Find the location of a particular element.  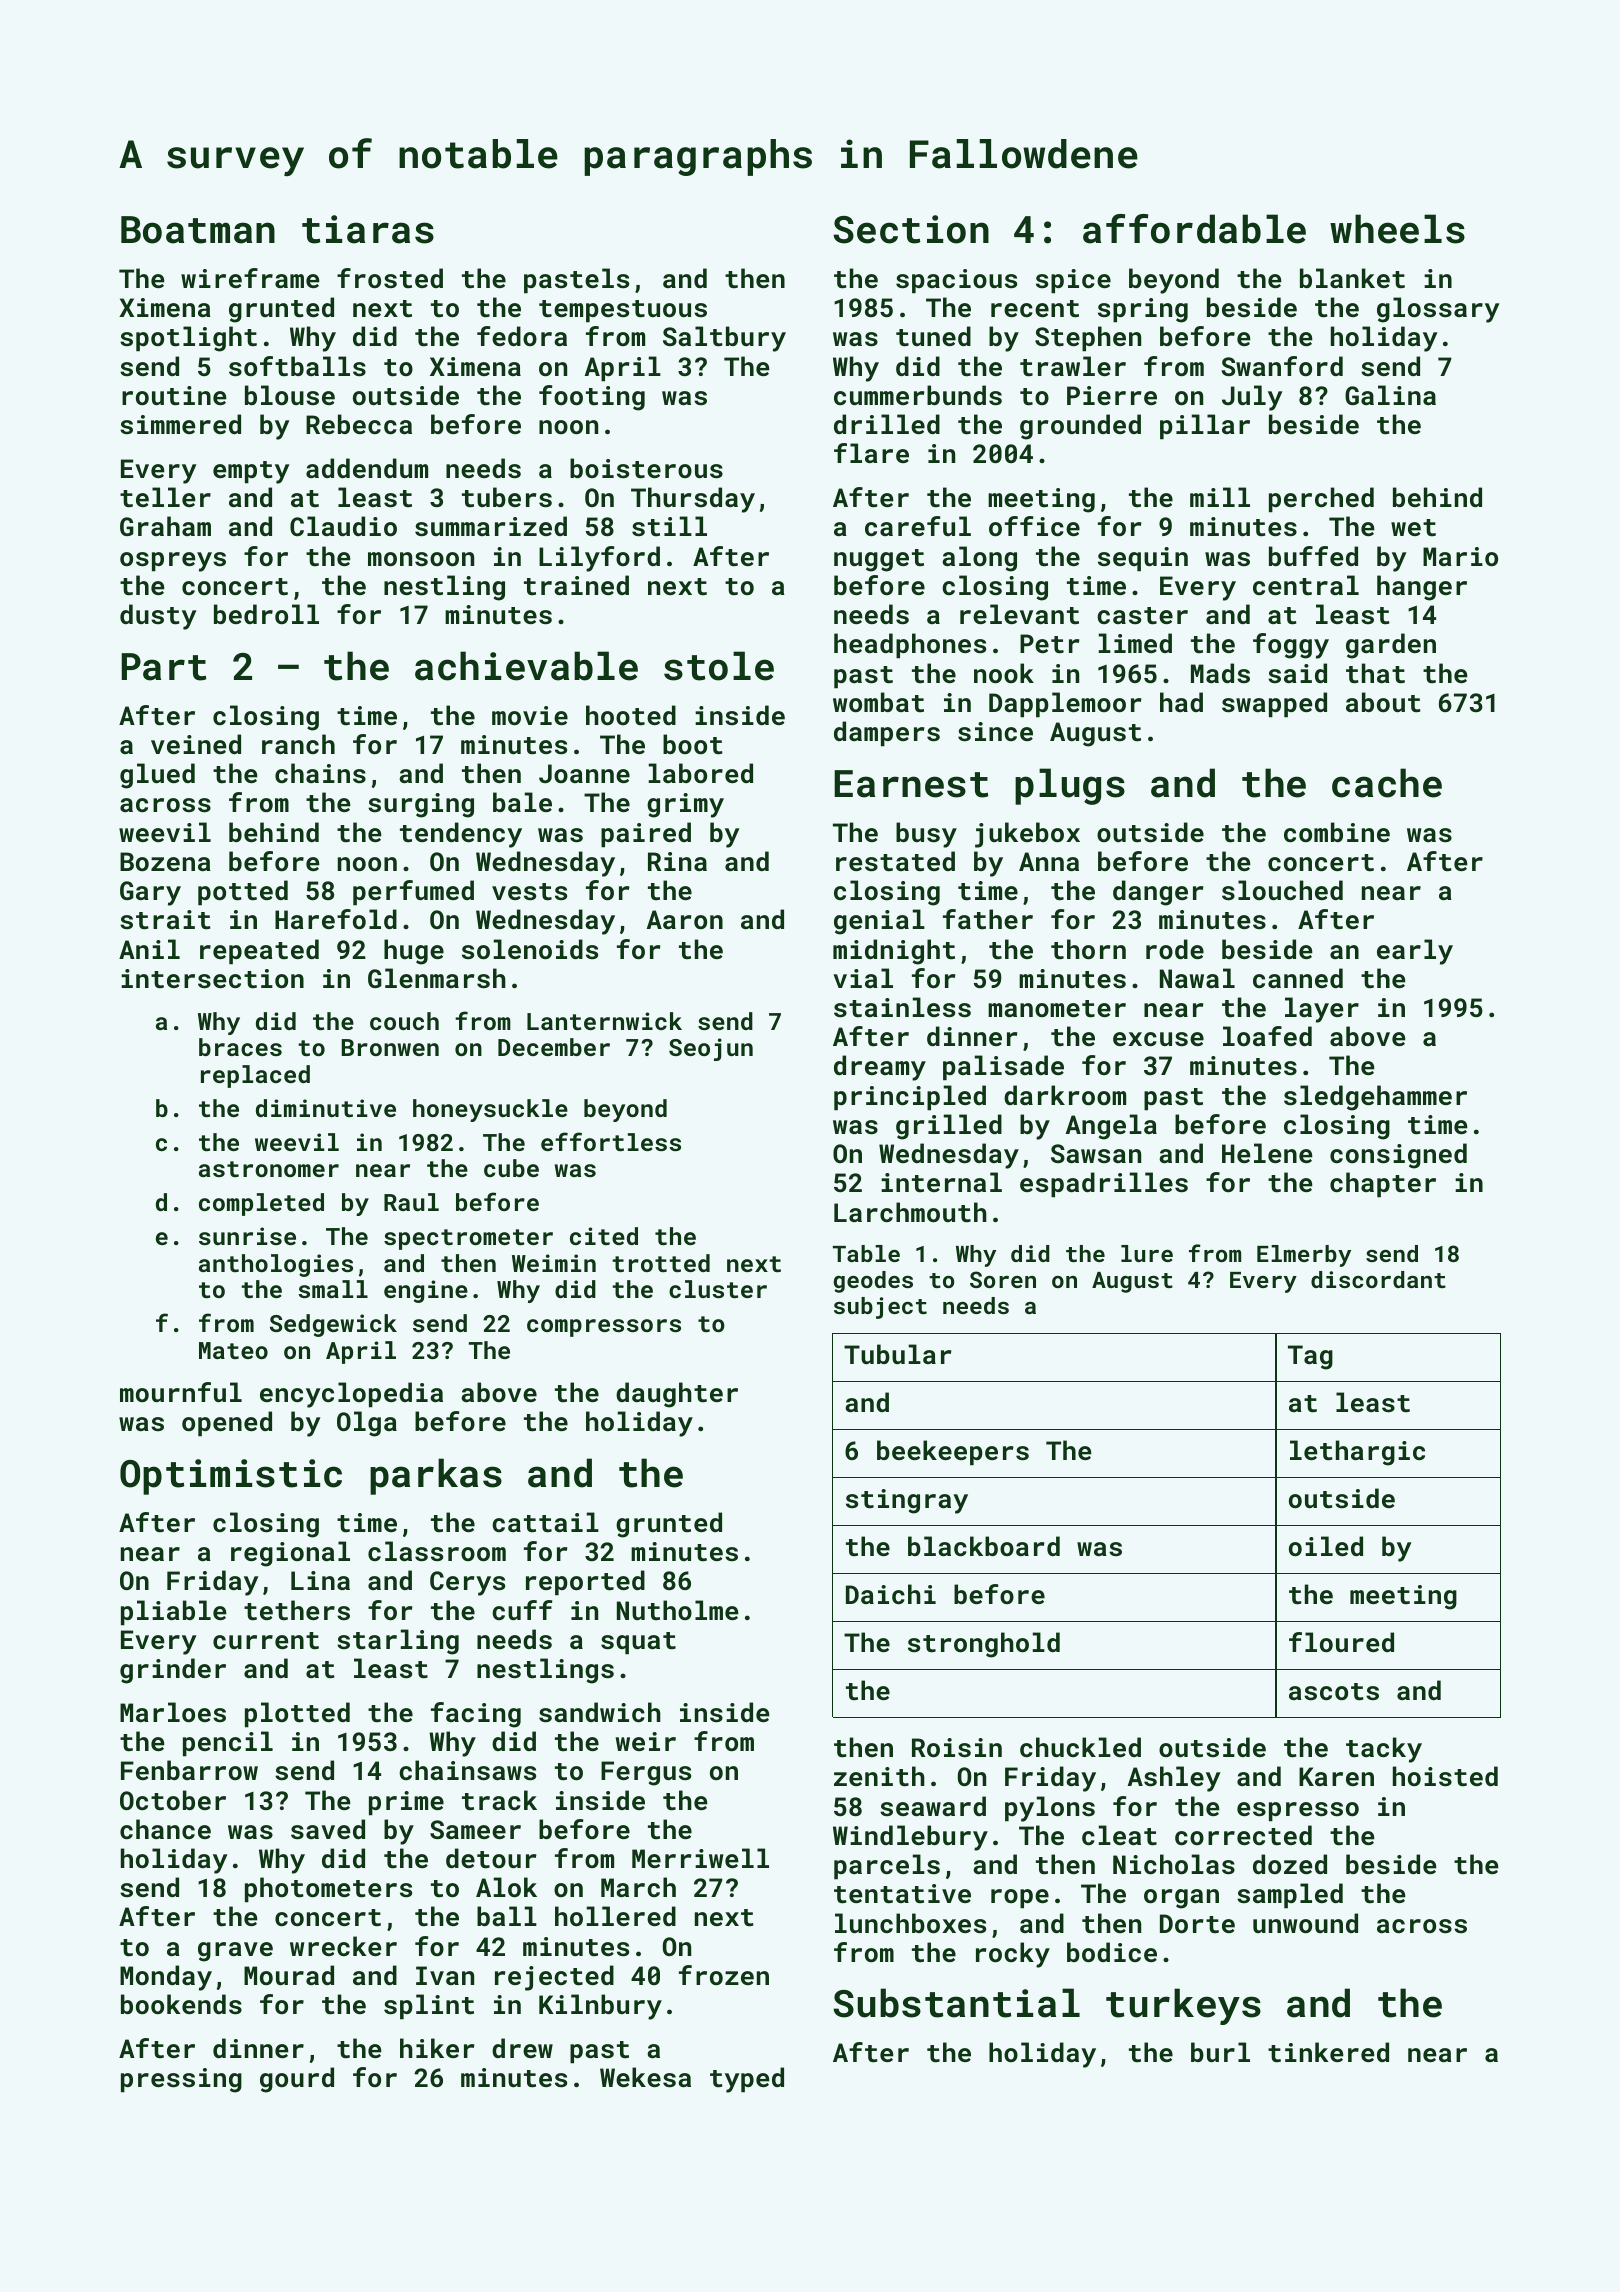

starling is located at coordinates (398, 1642).
